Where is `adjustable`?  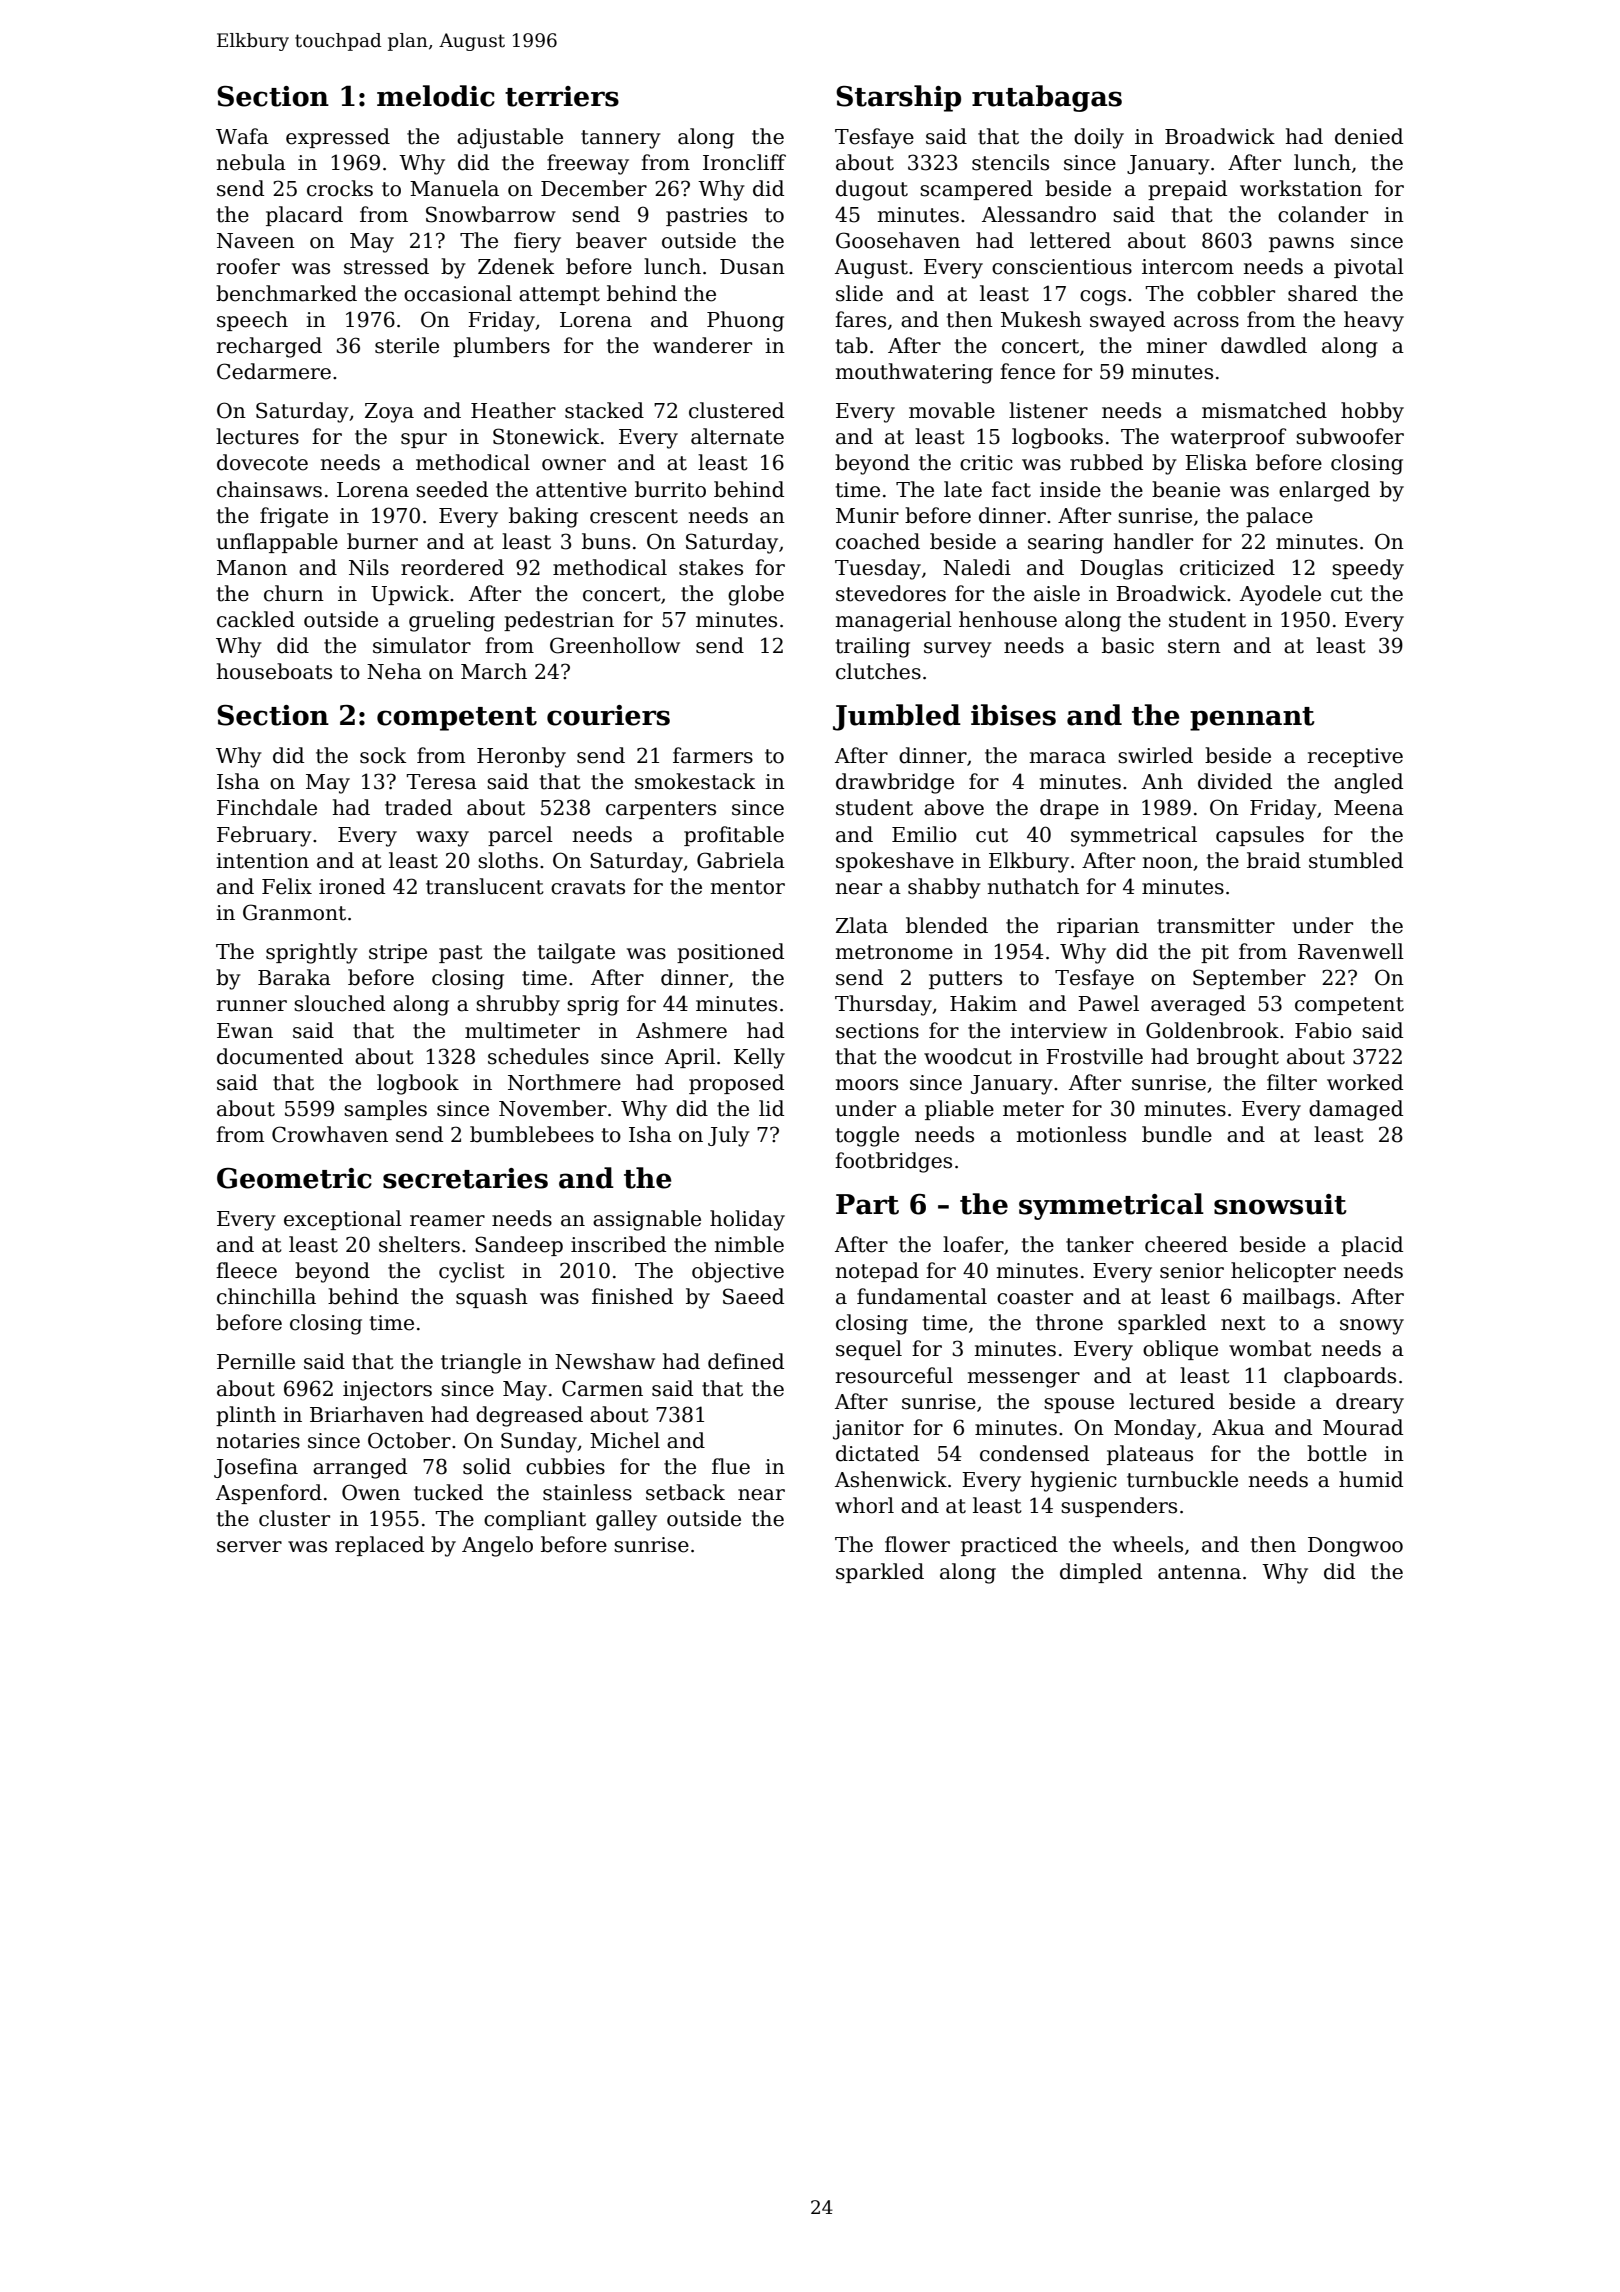
adjustable is located at coordinates (510, 138).
